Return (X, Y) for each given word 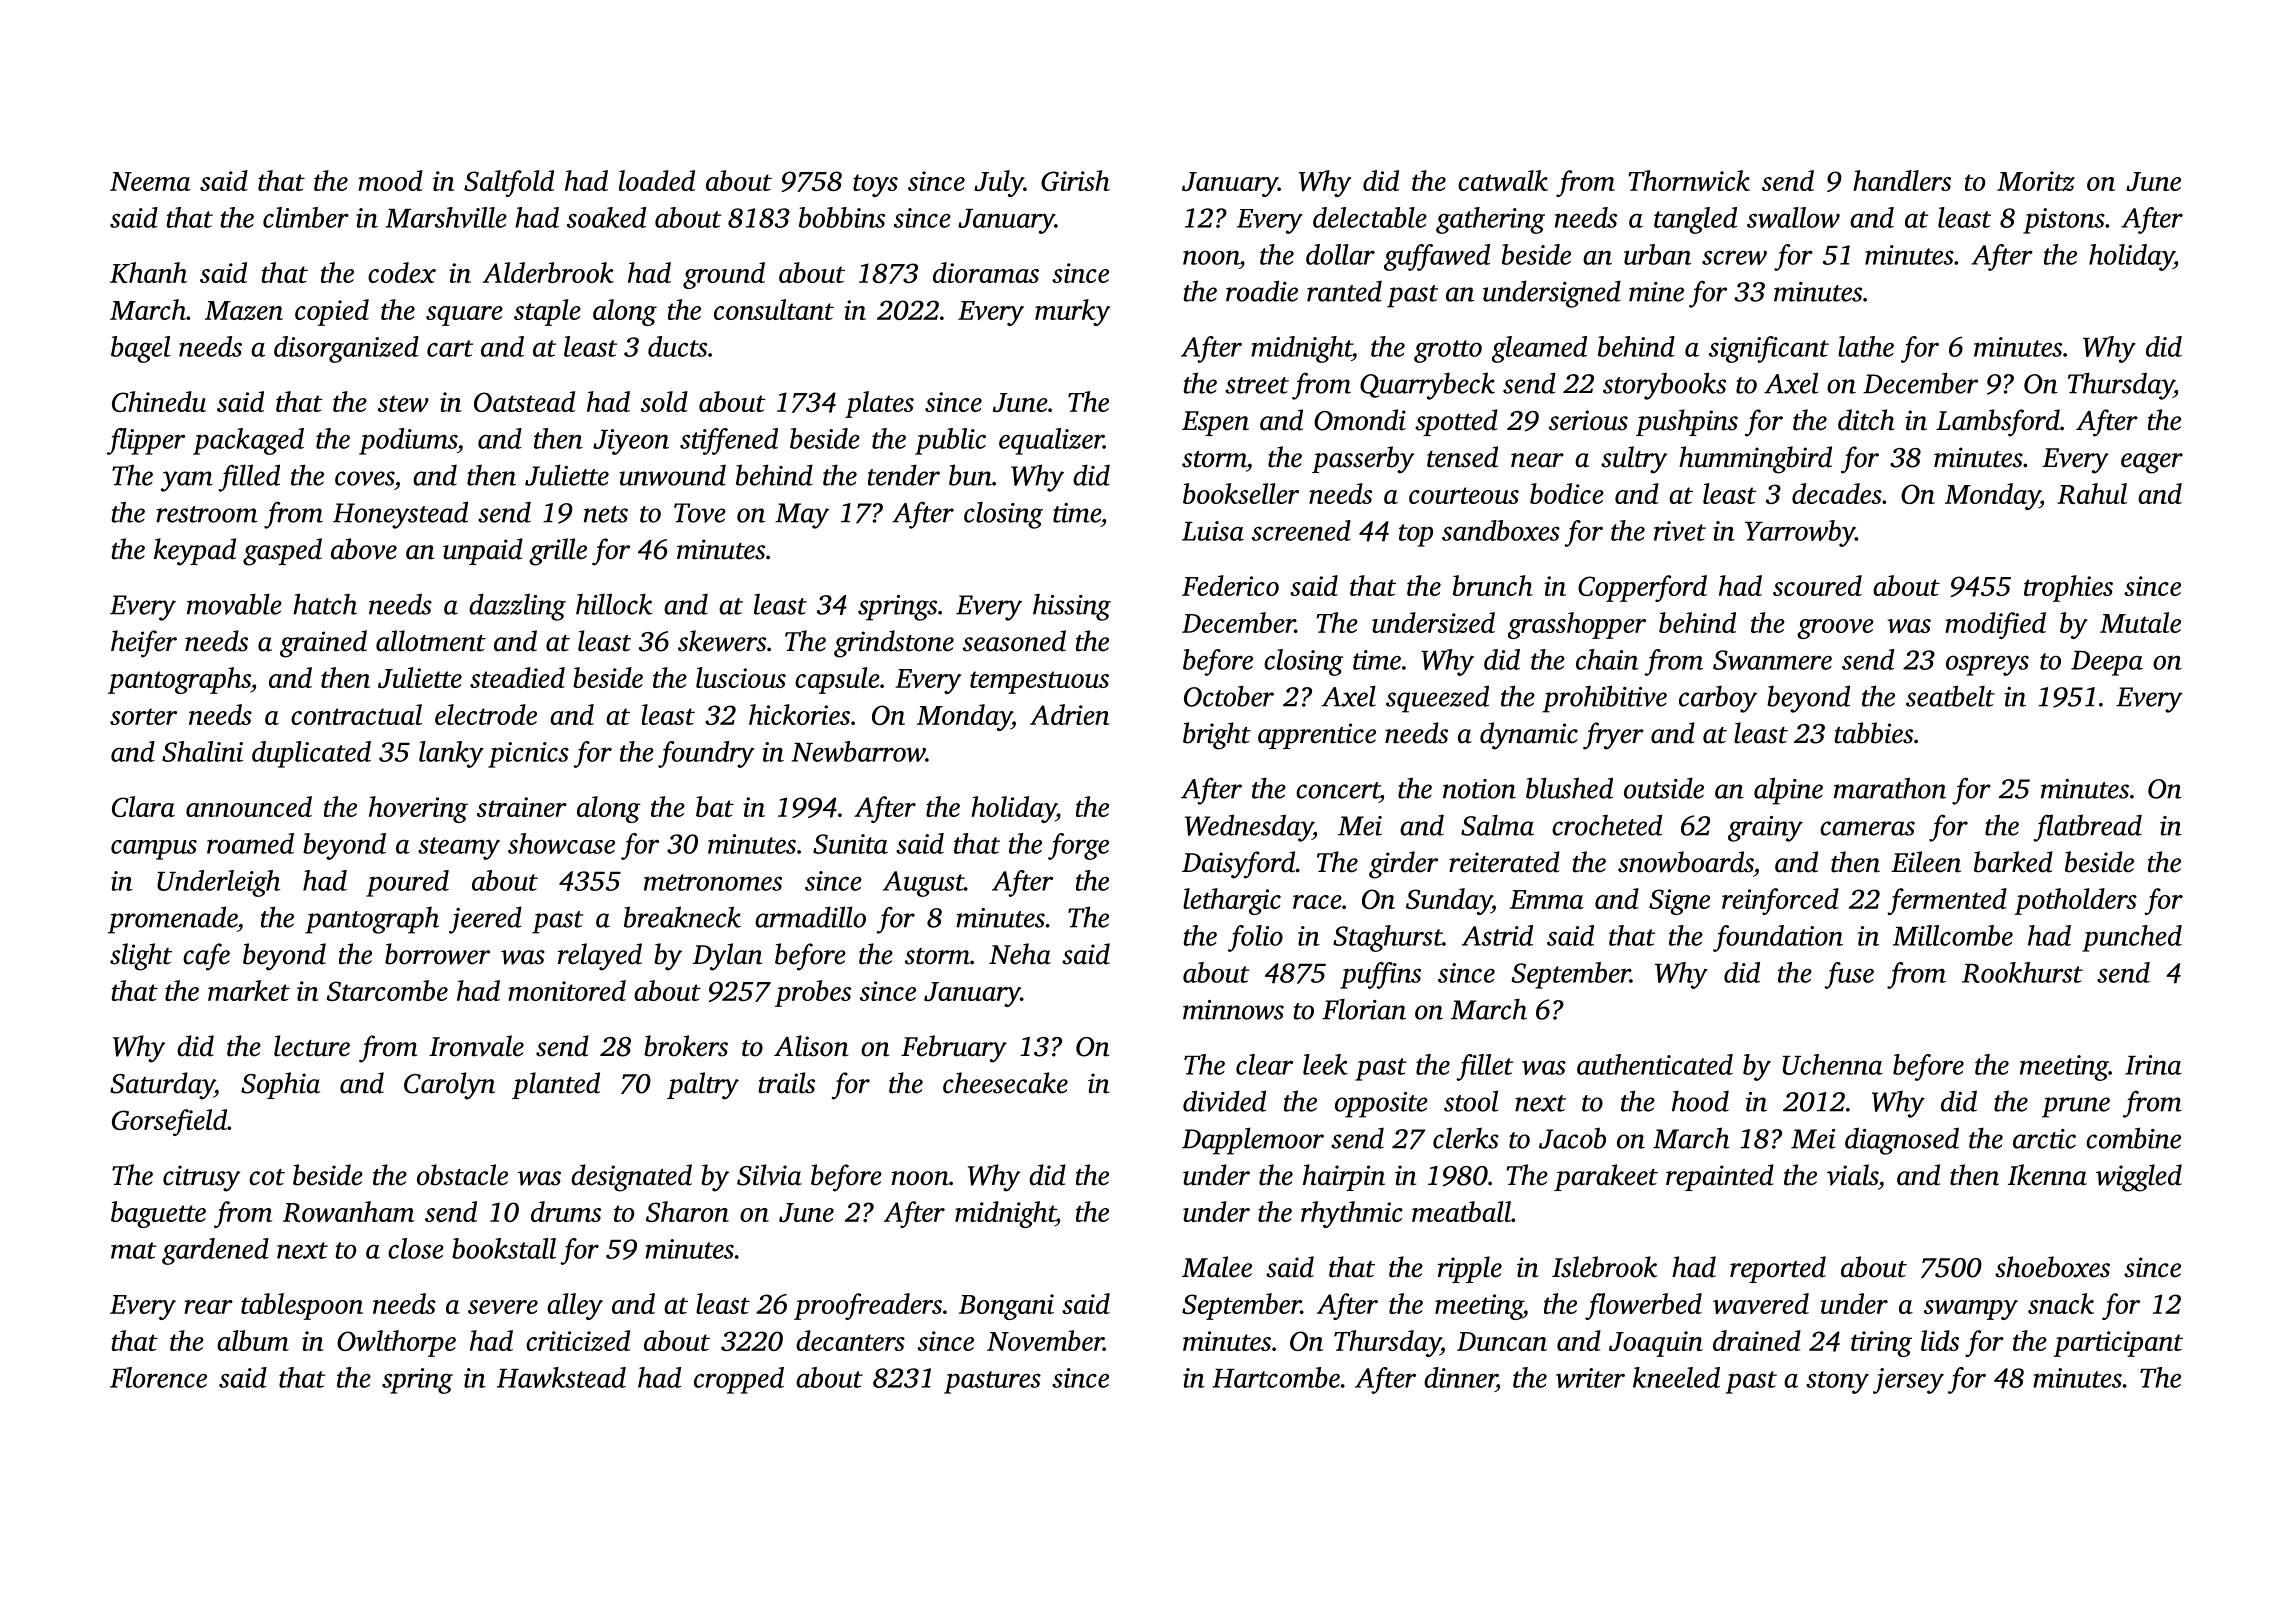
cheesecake (1005, 1083)
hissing (1072, 607)
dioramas (986, 272)
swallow (1793, 217)
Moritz (2036, 181)
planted (556, 1085)
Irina (2153, 1065)
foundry (706, 754)
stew (403, 403)
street (1257, 385)
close (416, 1248)
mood (390, 180)
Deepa (2107, 663)
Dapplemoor (1253, 1141)
